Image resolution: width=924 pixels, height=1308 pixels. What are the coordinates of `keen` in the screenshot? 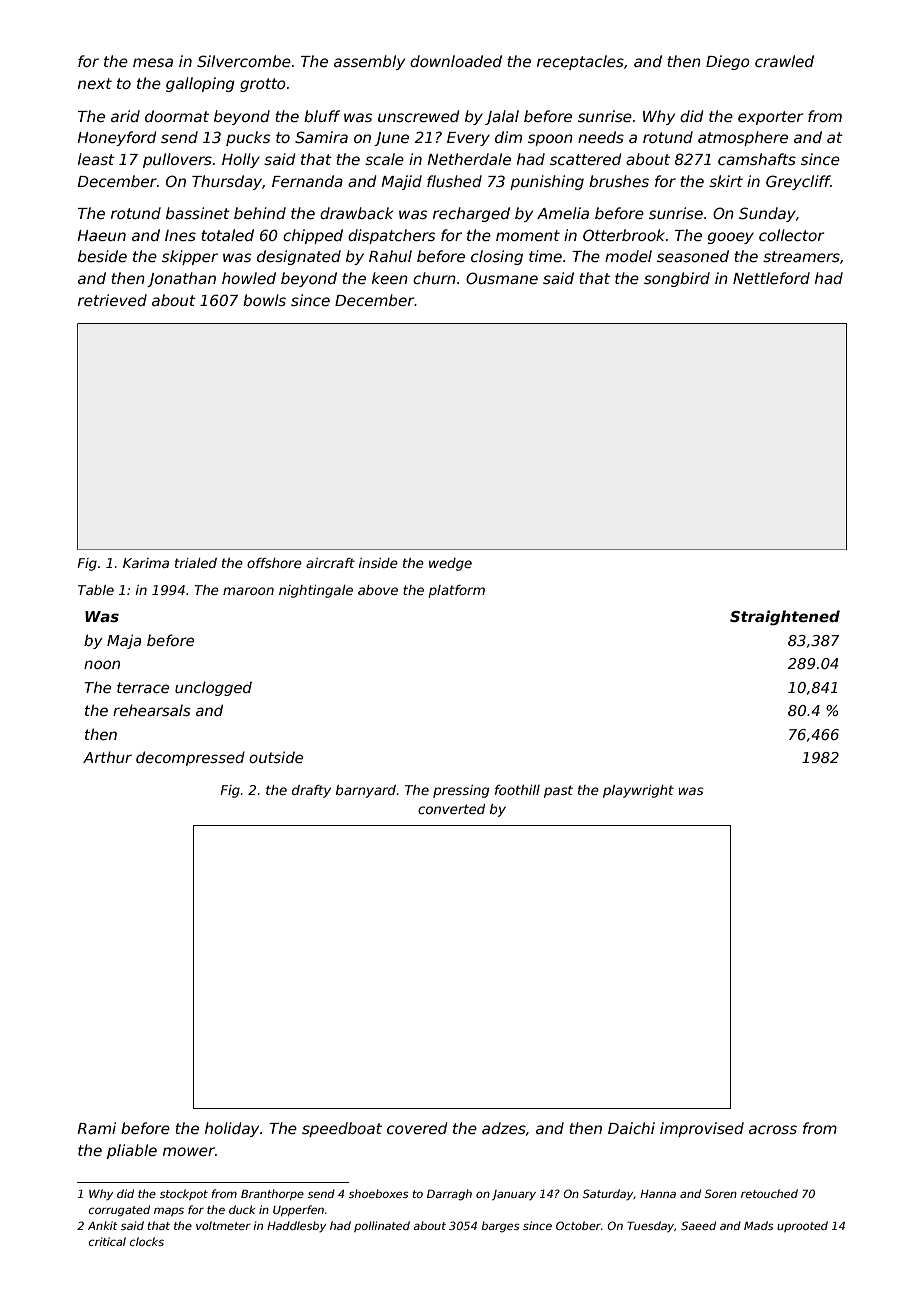 It's located at (390, 278).
